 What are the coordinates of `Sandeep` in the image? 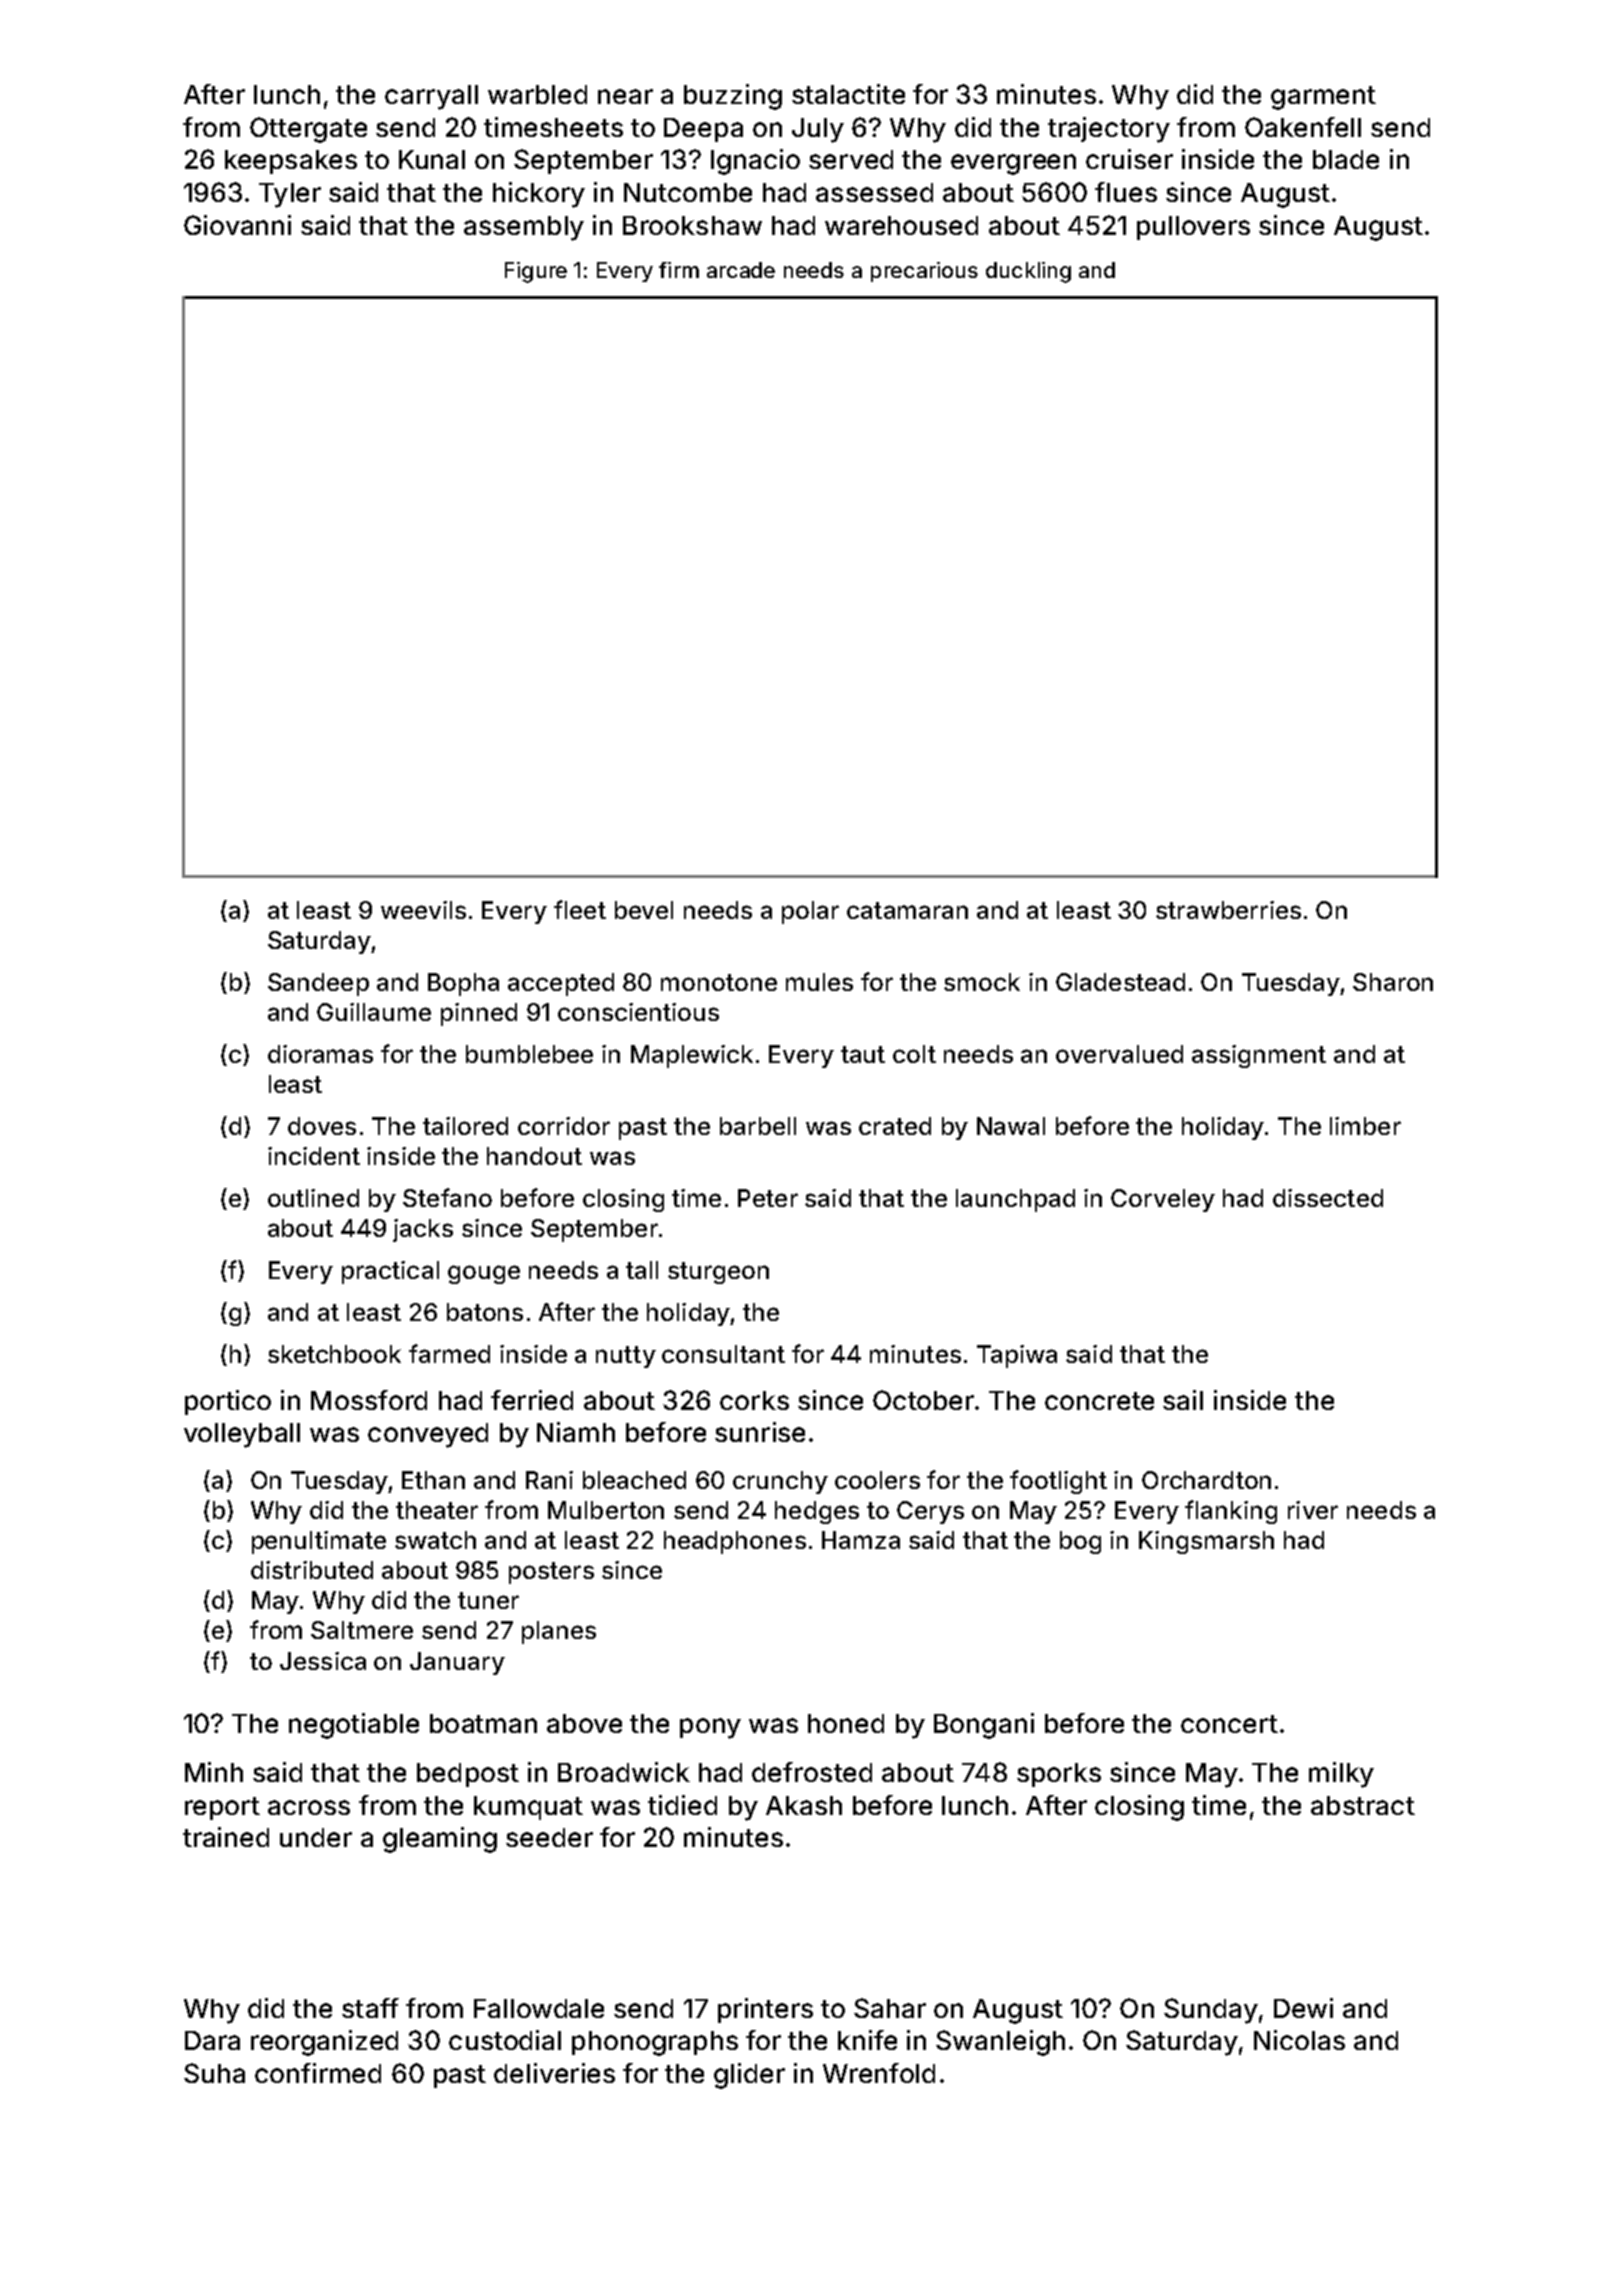 It's located at (318, 984).
